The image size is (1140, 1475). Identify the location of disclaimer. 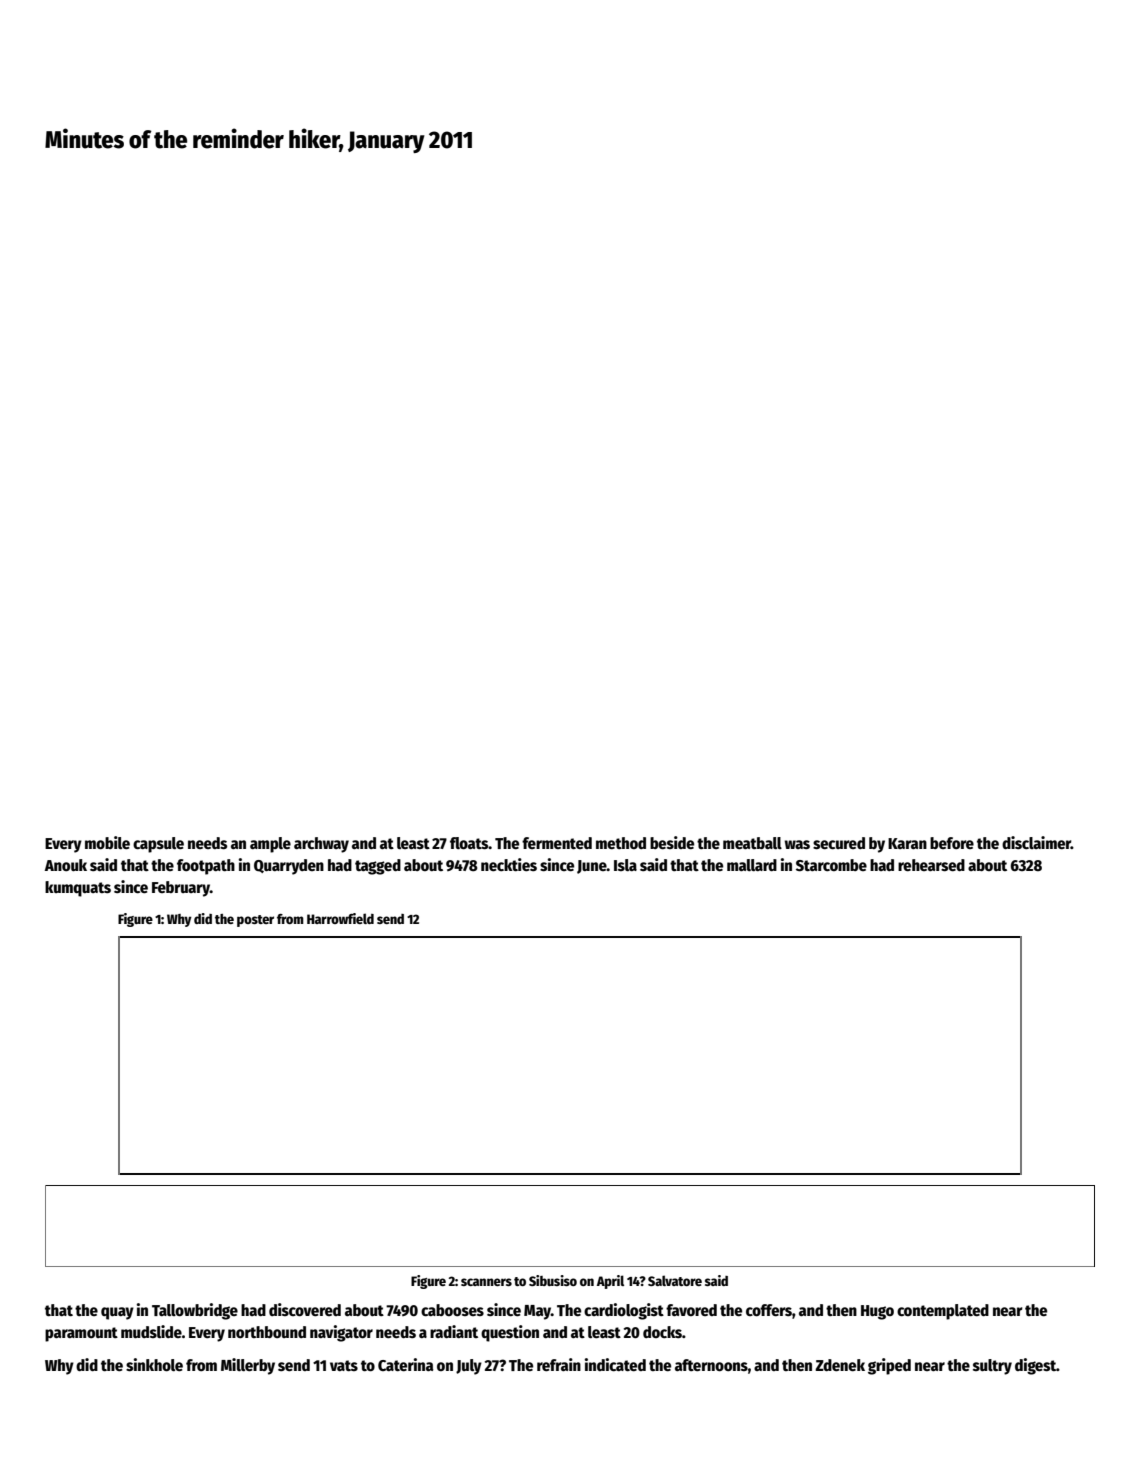
(1036, 842).
